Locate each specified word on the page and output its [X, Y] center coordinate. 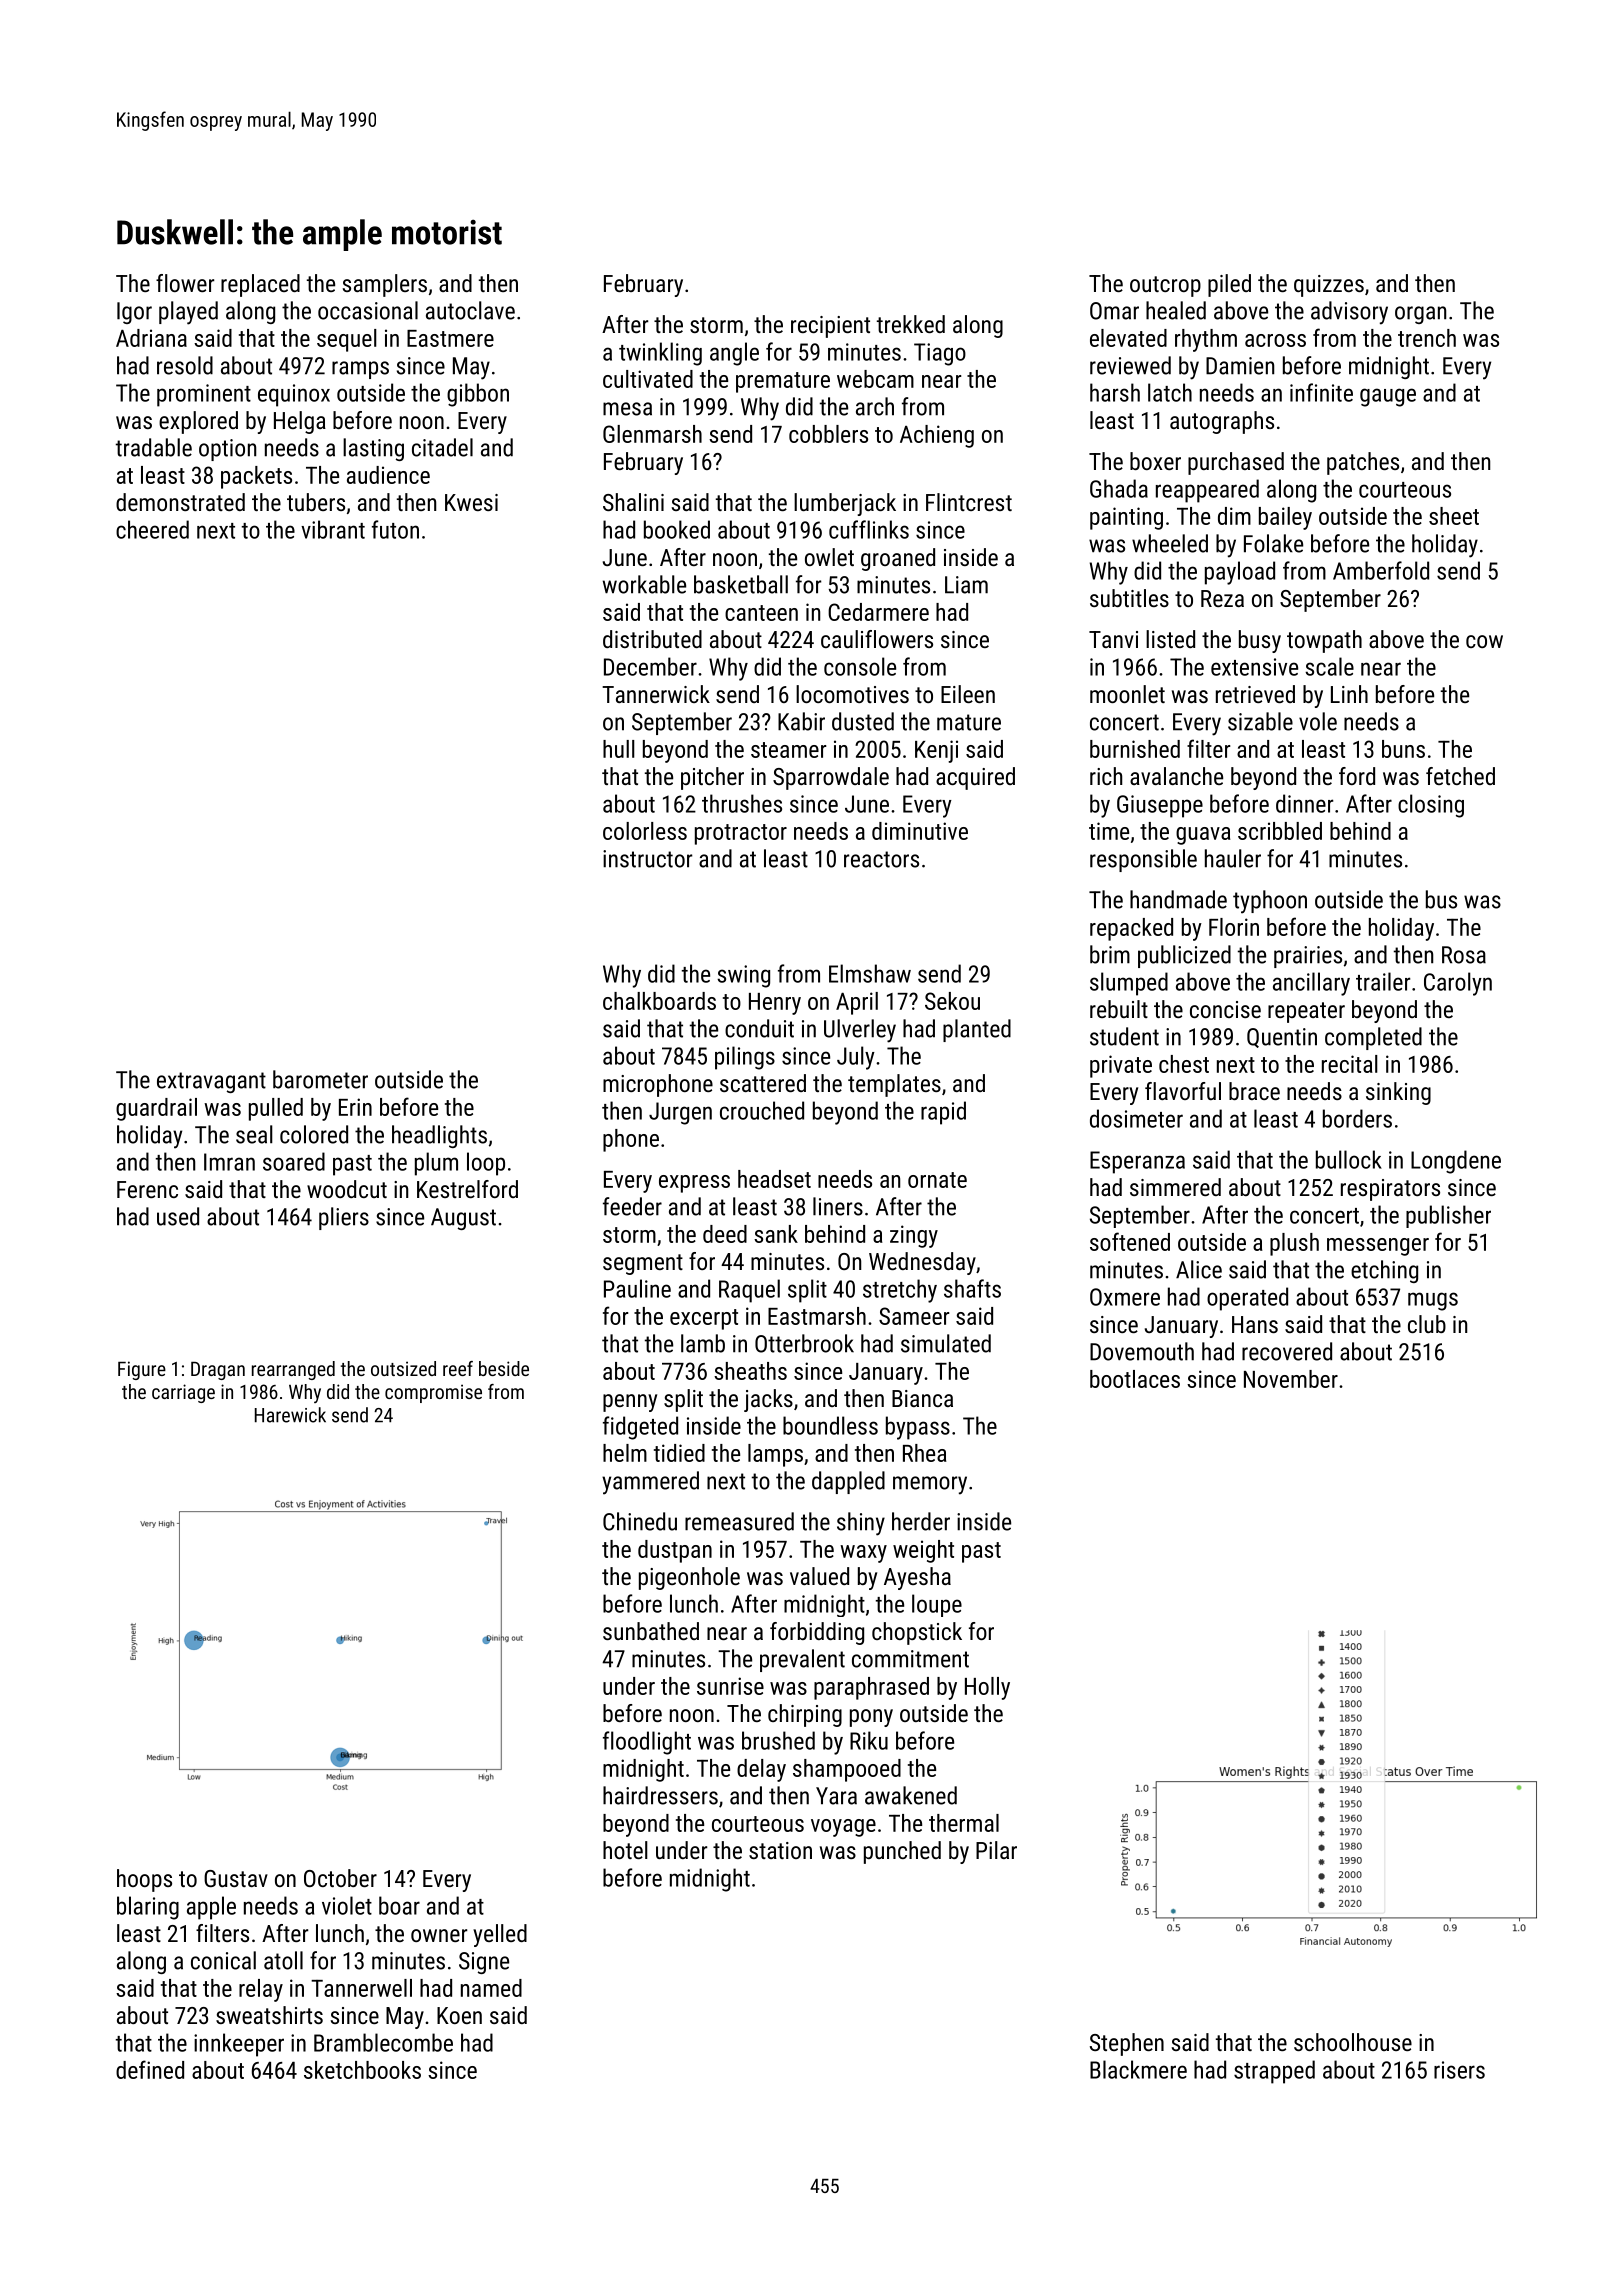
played [188, 313]
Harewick [290, 1415]
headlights [439, 1136]
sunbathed [651, 1631]
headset [774, 1179]
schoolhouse [1353, 2042]
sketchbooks [362, 2070]
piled [1229, 285]
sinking [1398, 1093]
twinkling [660, 354]
